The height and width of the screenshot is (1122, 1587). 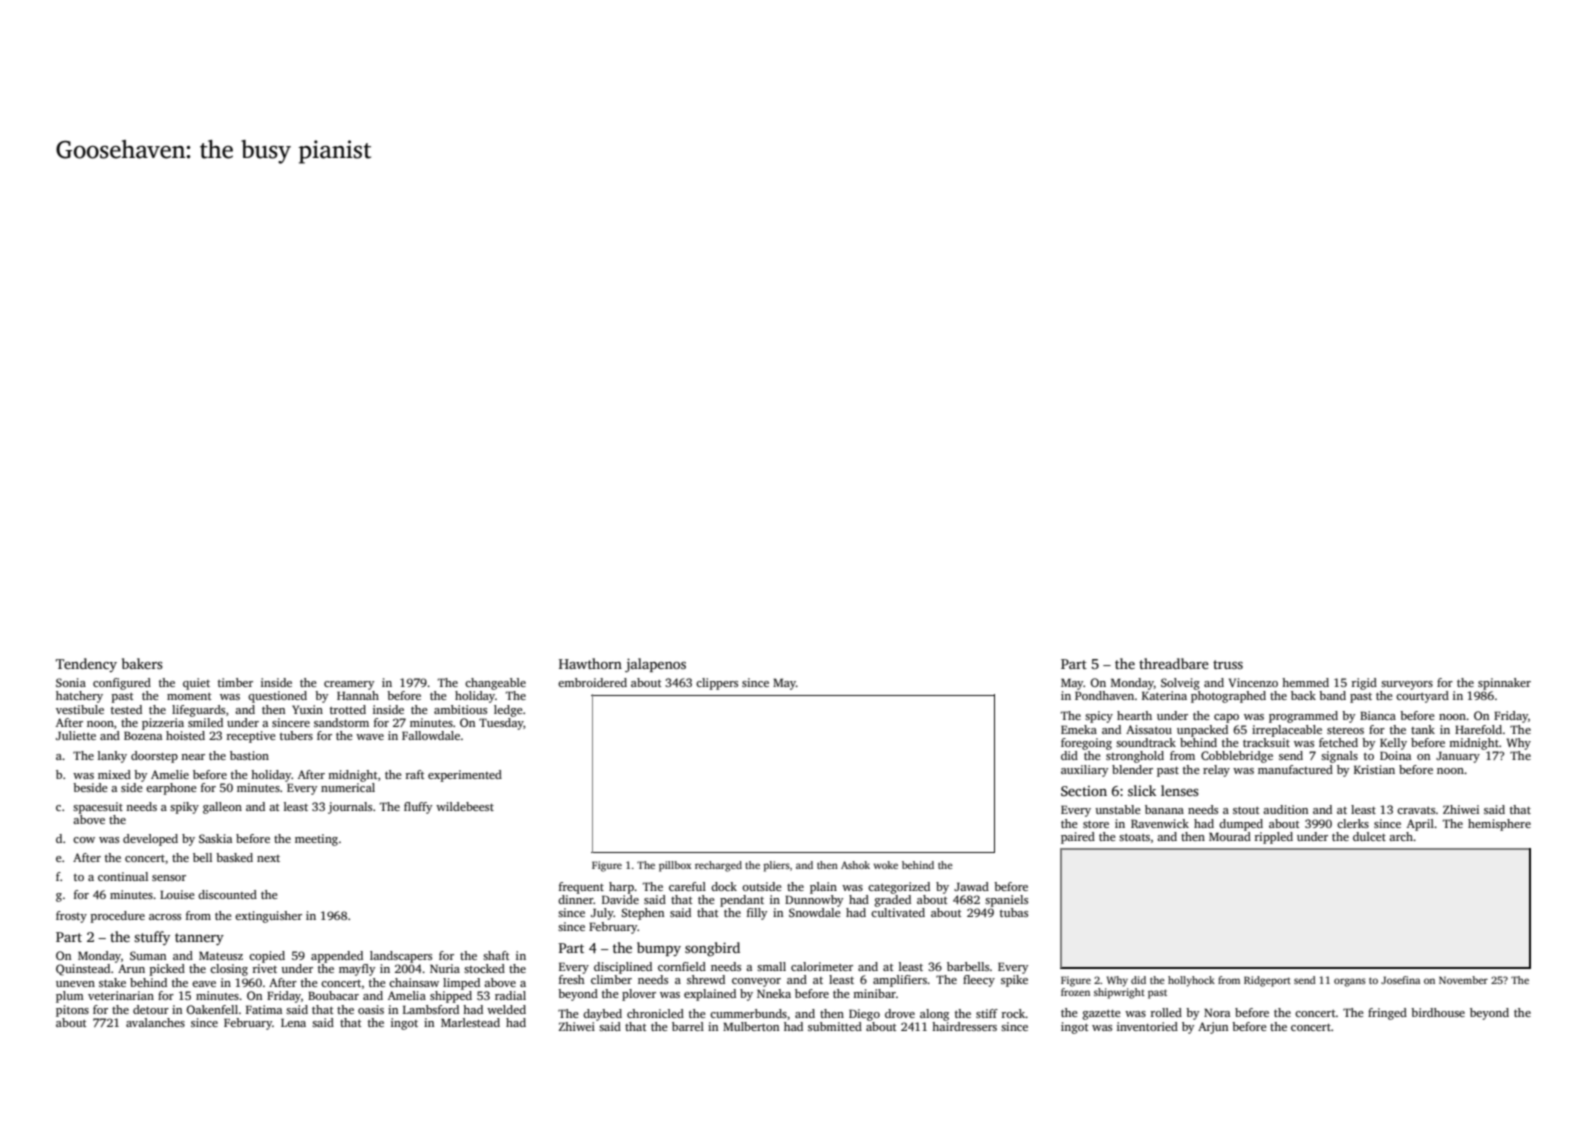 I want to click on avalanches, so click(x=155, y=1022).
